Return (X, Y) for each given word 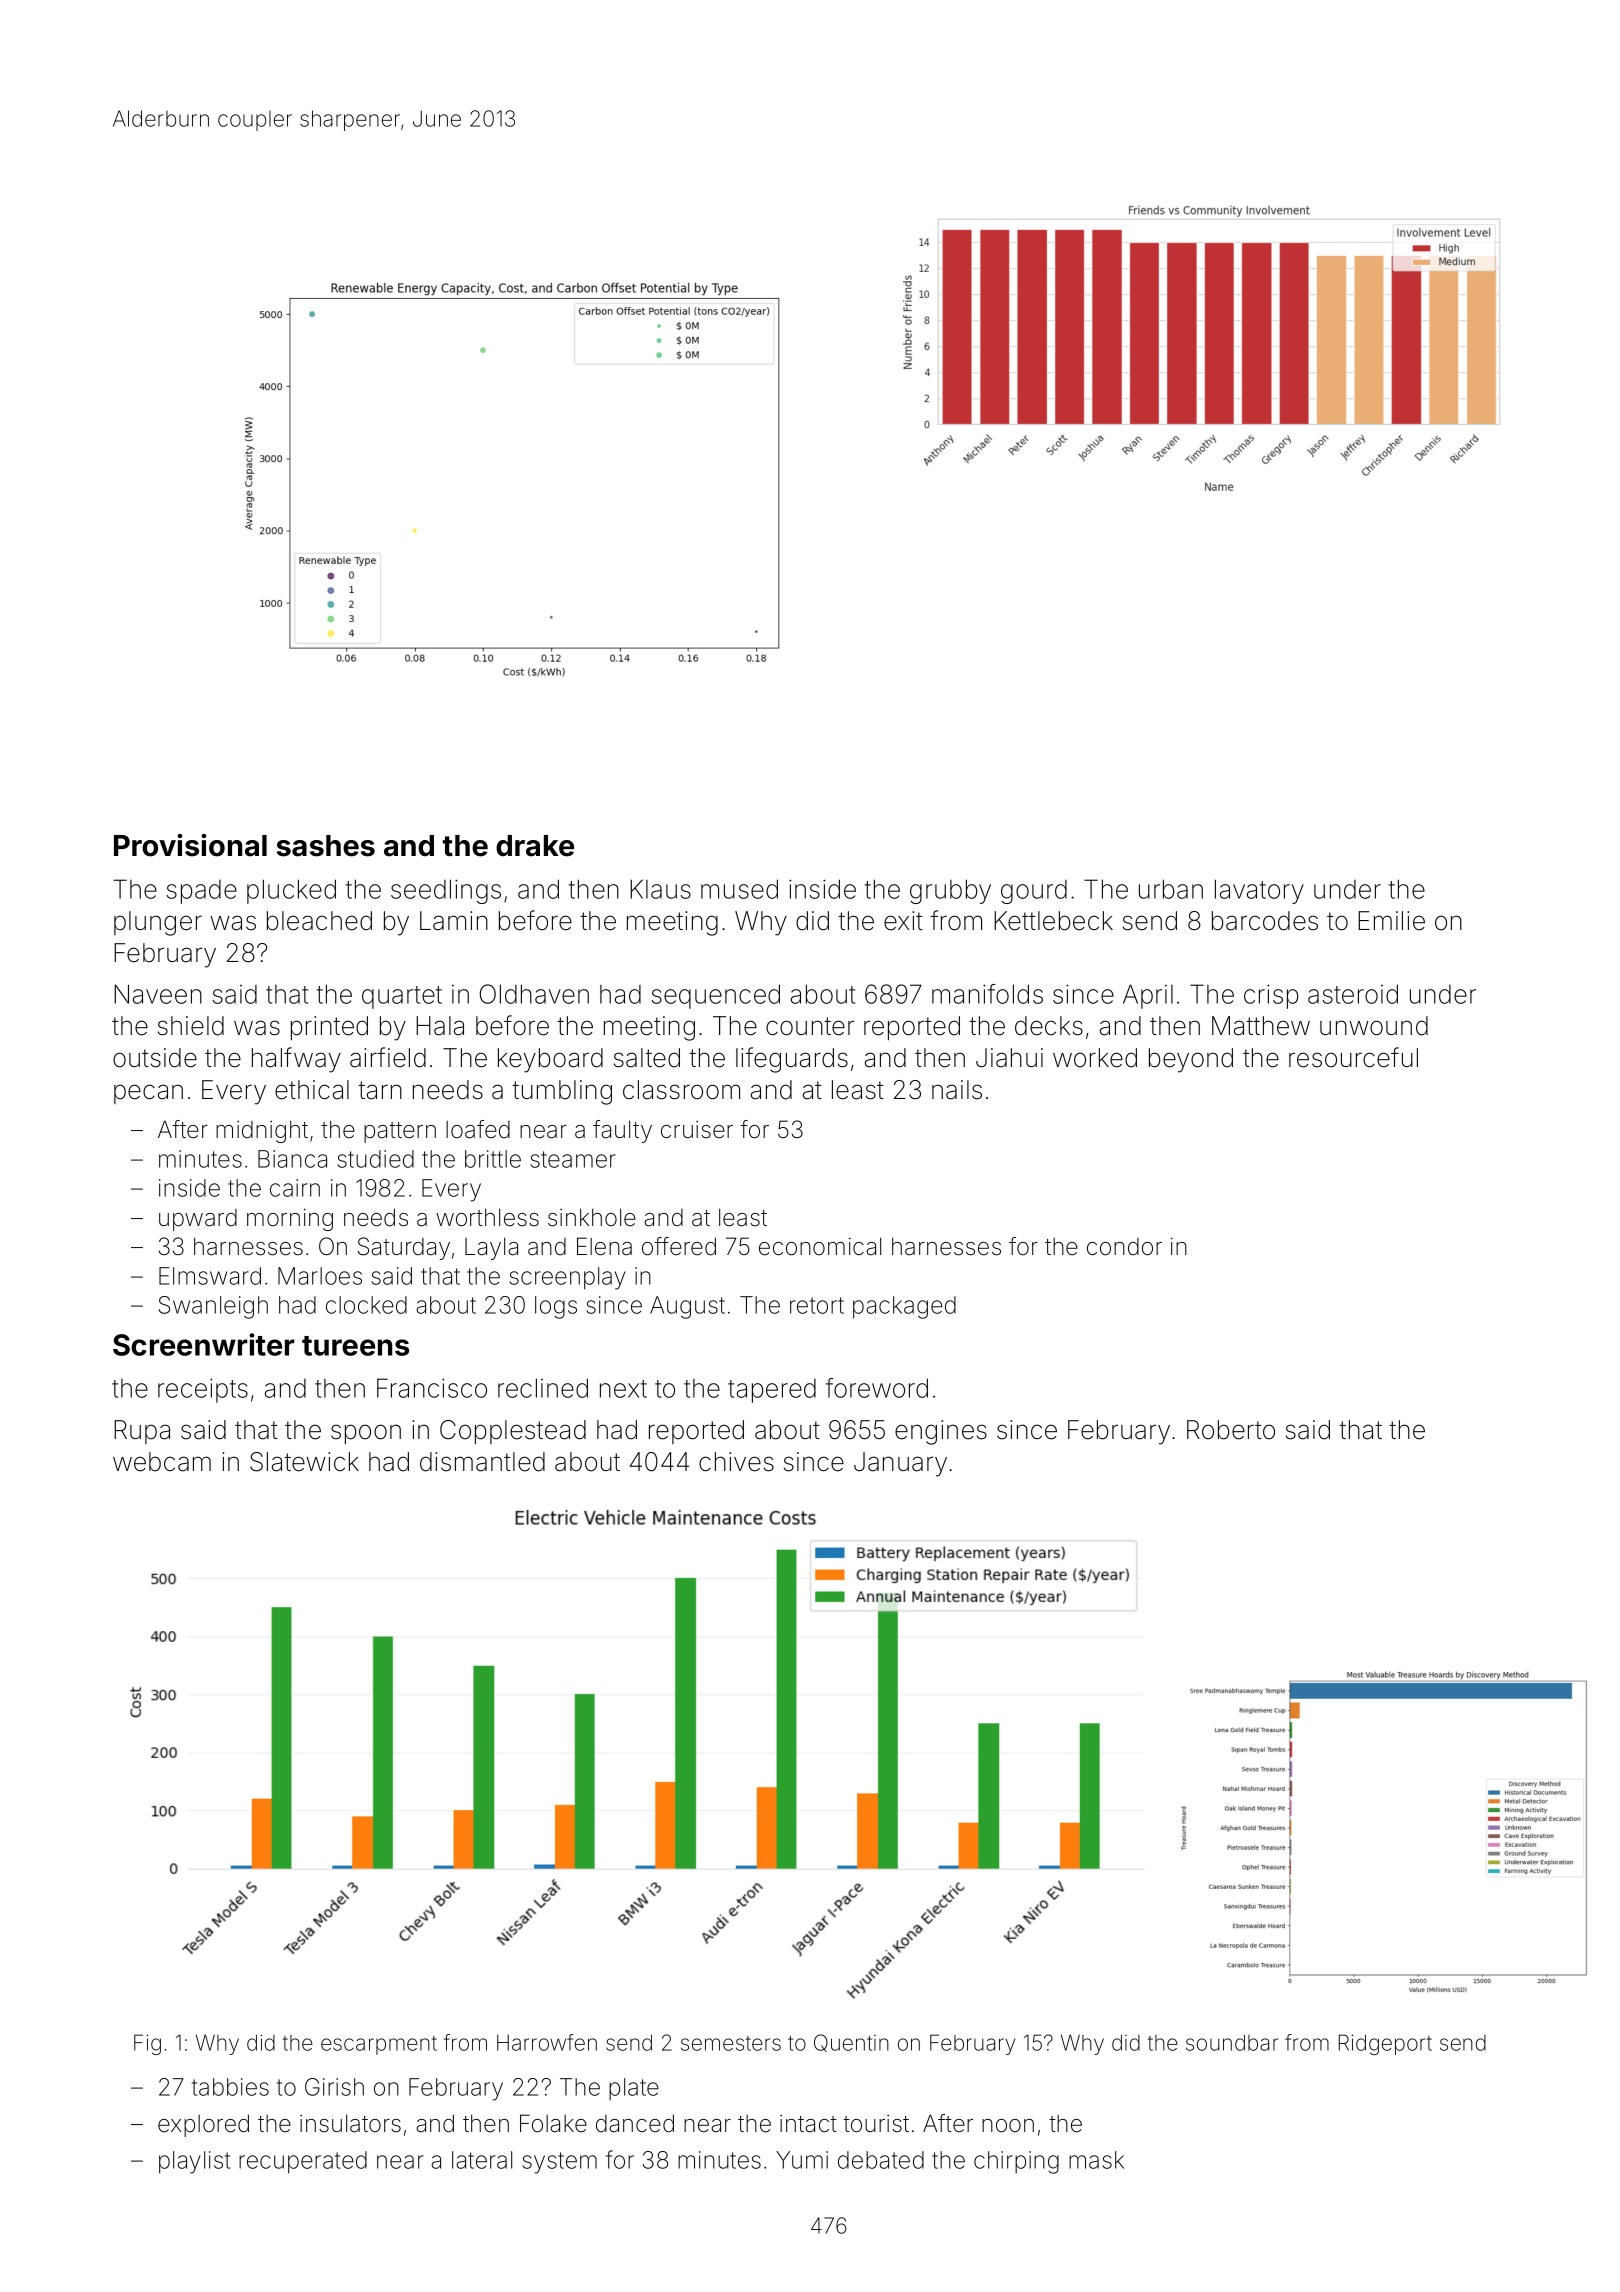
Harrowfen (547, 2042)
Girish (334, 2087)
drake (535, 846)
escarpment (379, 2045)
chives (736, 1462)
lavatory (1259, 891)
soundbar (1232, 2042)
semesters (731, 2043)
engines (941, 1432)
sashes (326, 846)
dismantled (482, 1462)
